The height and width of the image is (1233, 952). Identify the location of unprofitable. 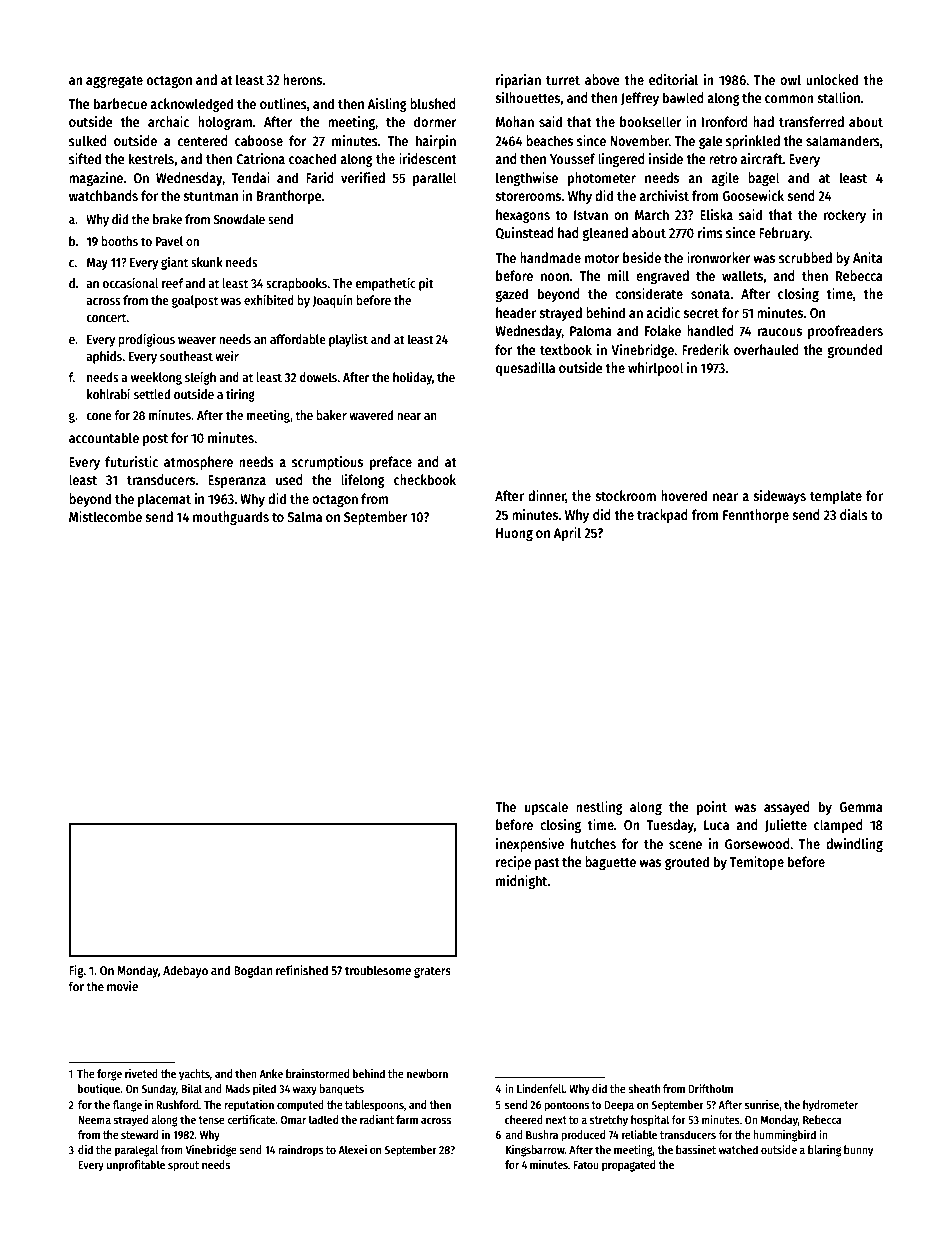
(136, 1166).
